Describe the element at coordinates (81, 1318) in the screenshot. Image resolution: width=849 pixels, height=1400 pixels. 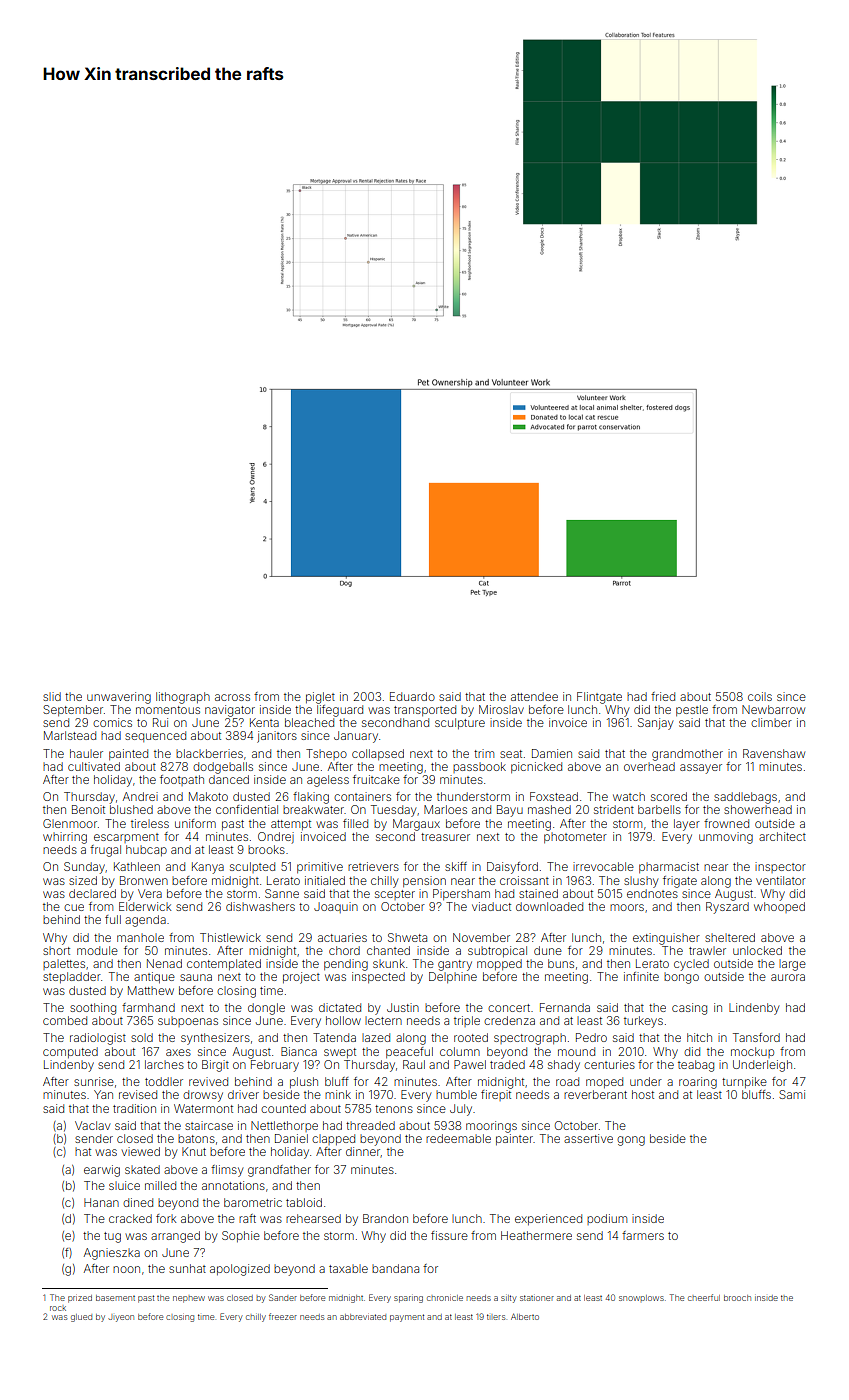
I see `glued` at that location.
